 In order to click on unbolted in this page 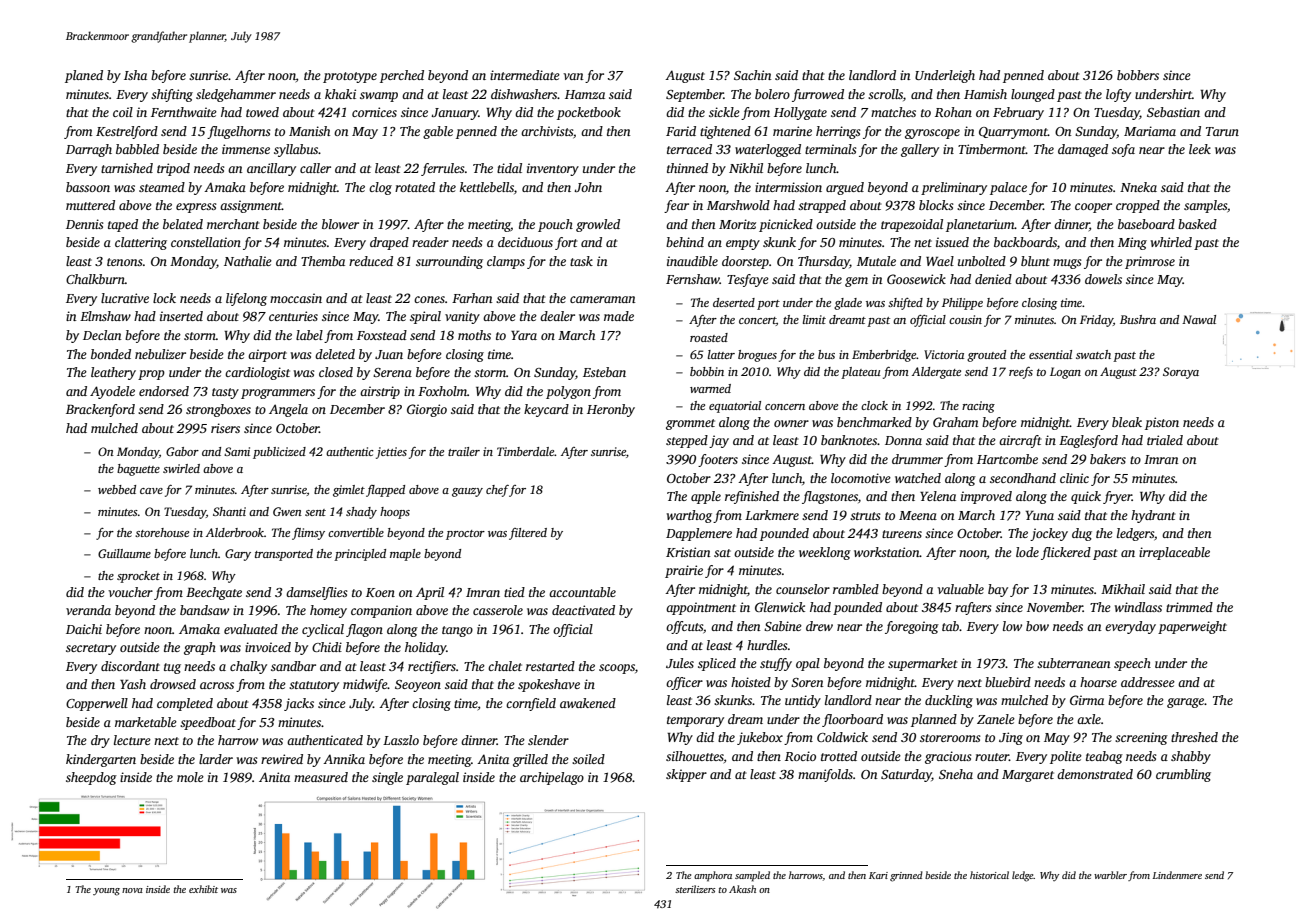, I will do `click(982, 261)`.
